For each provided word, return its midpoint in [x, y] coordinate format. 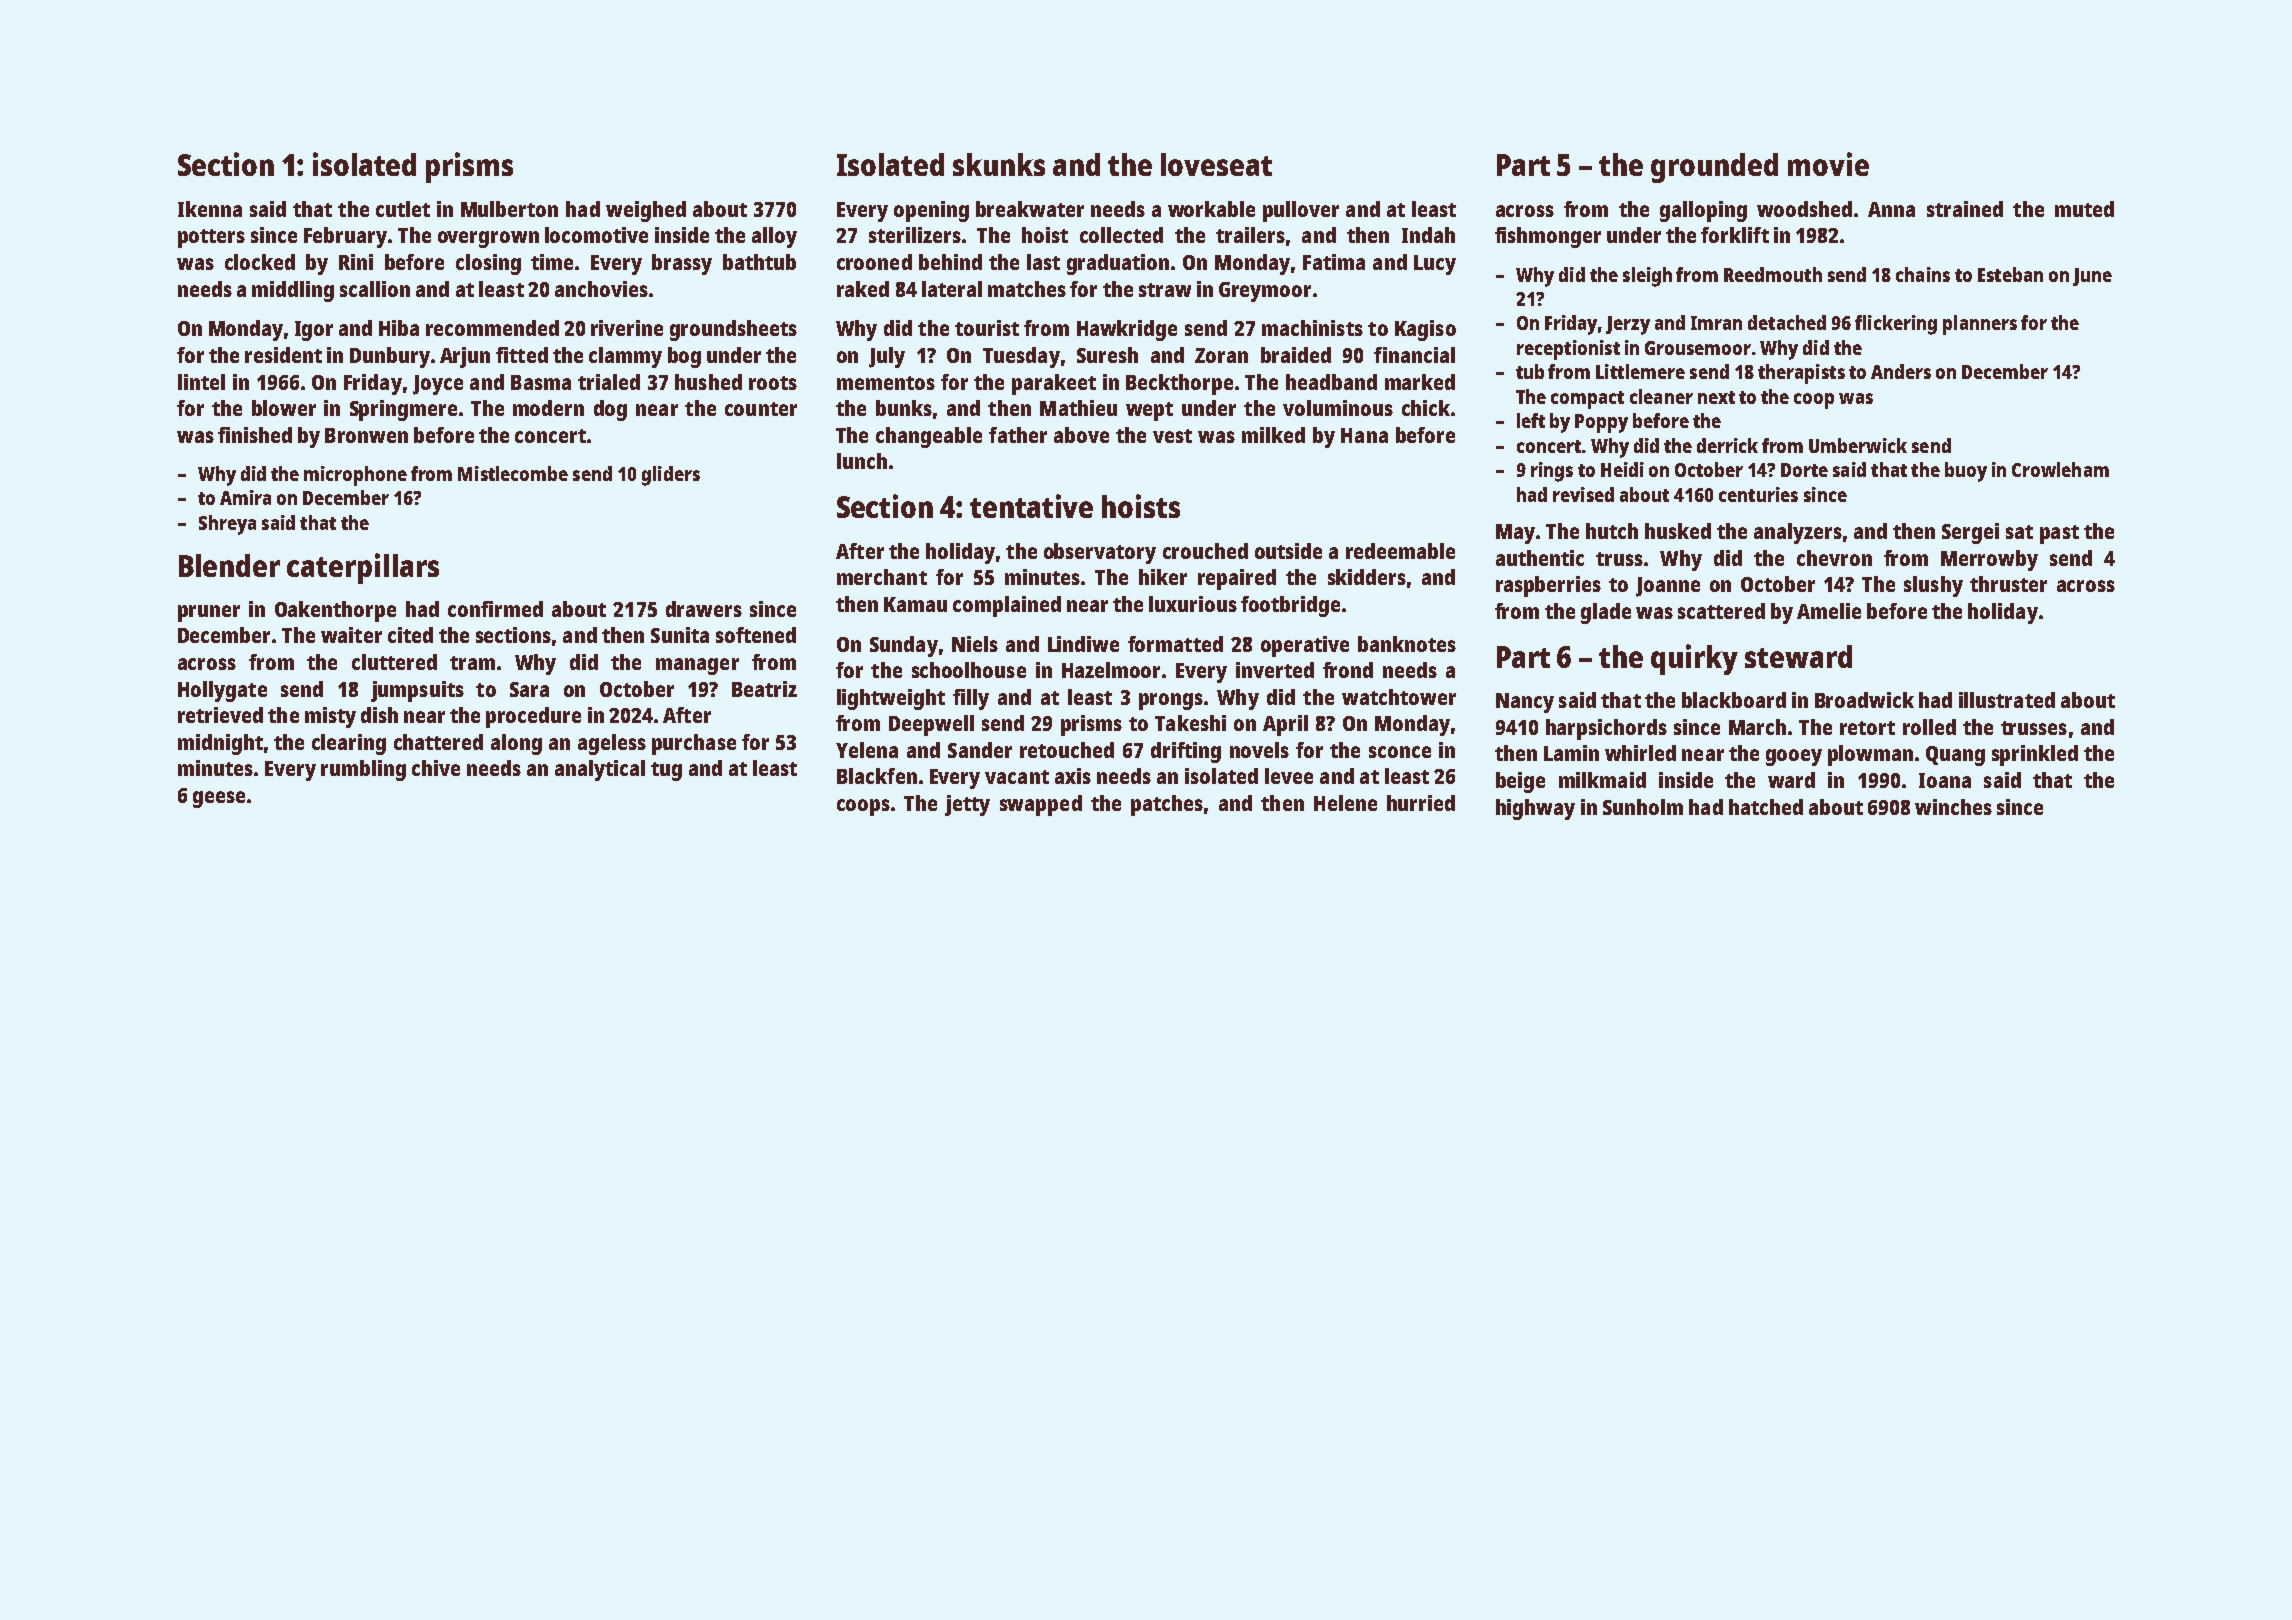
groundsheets [733, 330]
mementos [886, 383]
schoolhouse [969, 670]
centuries [1758, 494]
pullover [1301, 211]
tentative [1031, 506]
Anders [1901, 371]
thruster [2008, 584]
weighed [646, 211]
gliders [671, 476]
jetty [967, 805]
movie [1828, 164]
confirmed [495, 609]
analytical [600, 770]
